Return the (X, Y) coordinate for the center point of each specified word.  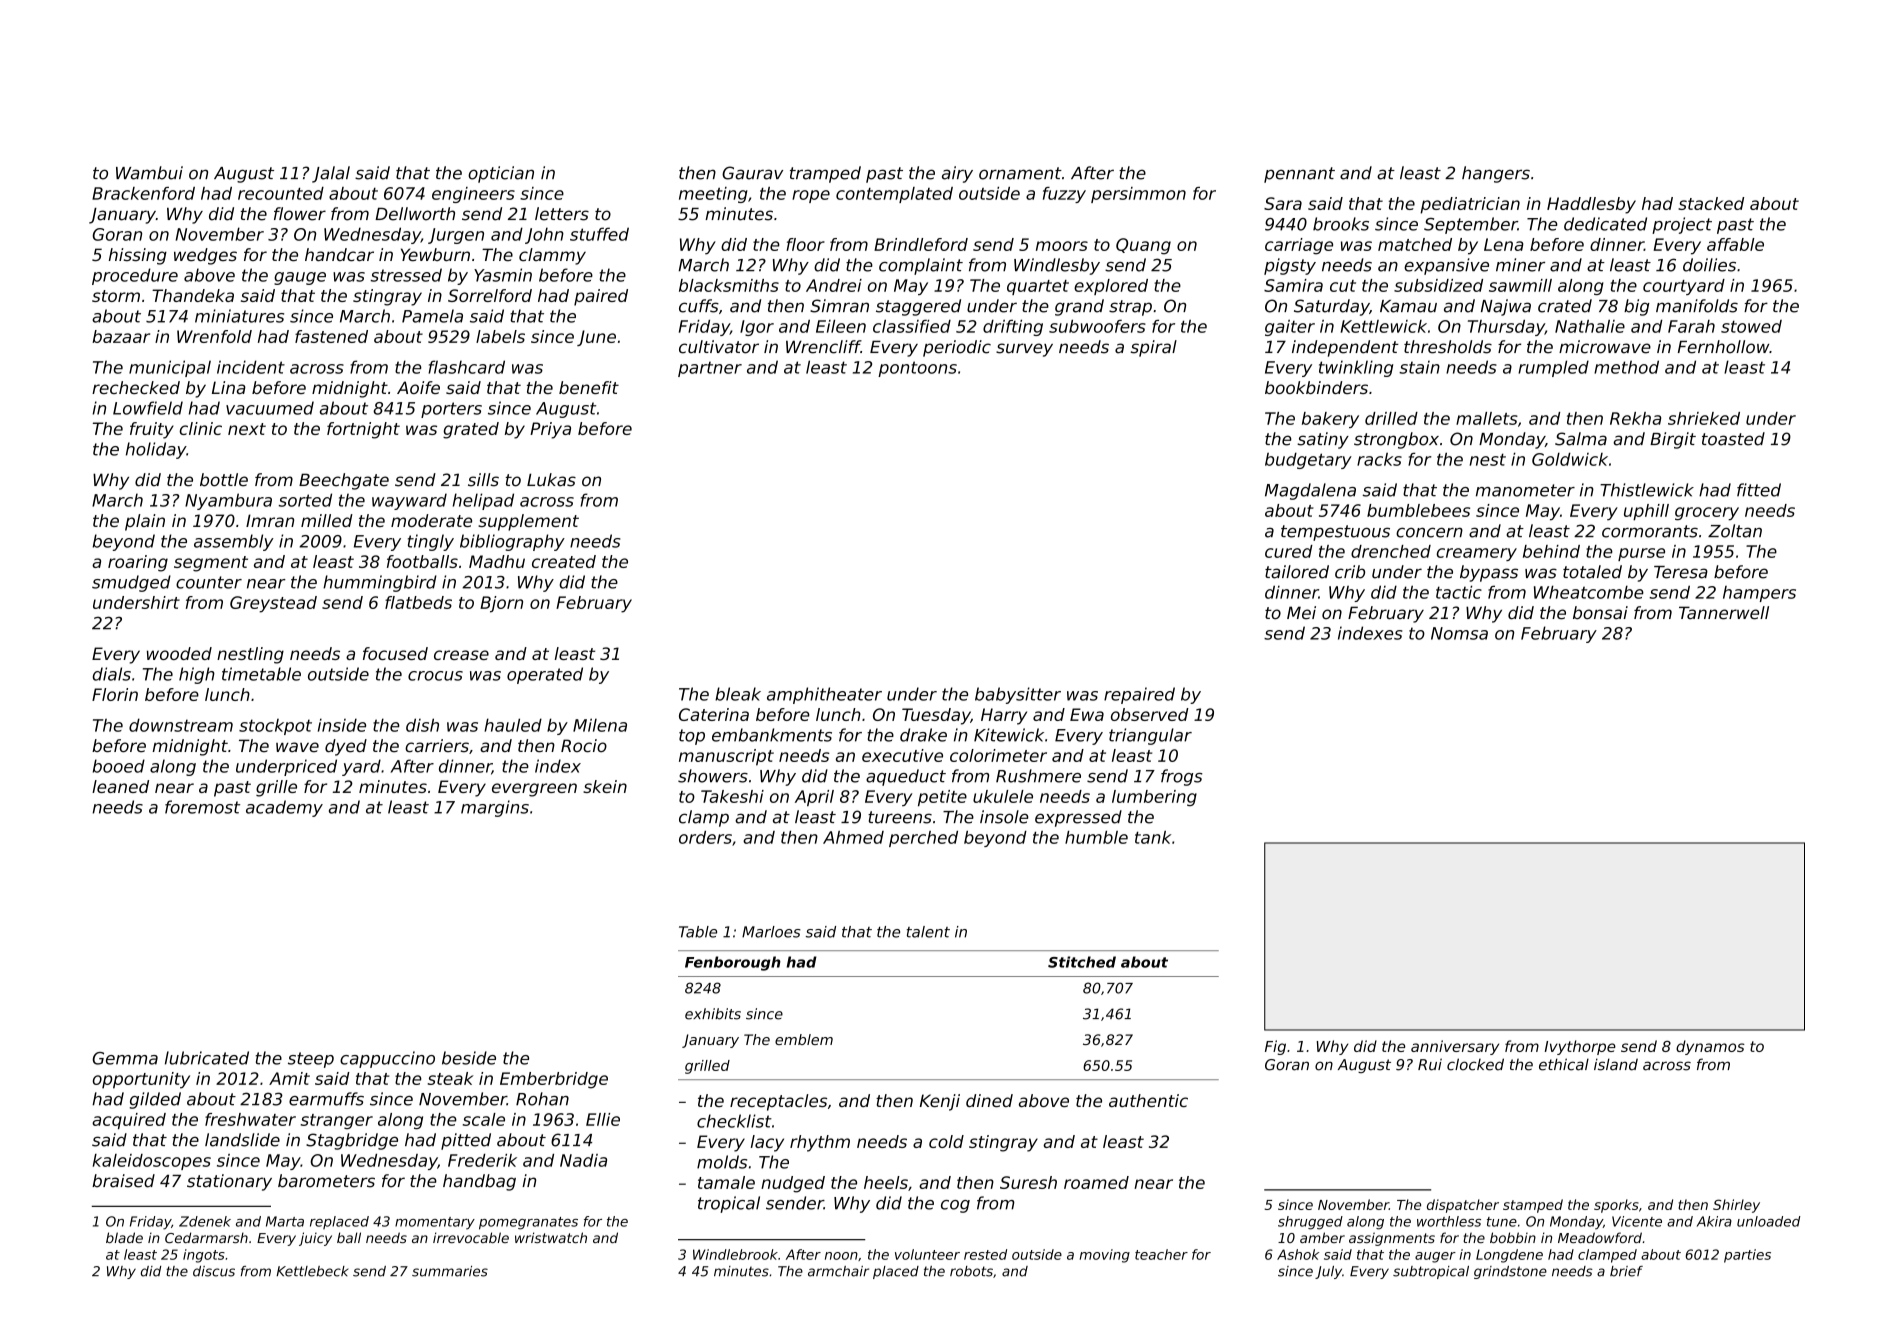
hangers (1496, 174)
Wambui (149, 173)
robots (971, 1271)
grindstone (1510, 1272)
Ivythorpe (1580, 1047)
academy (284, 808)
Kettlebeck (312, 1271)
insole (1004, 817)
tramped (825, 174)
